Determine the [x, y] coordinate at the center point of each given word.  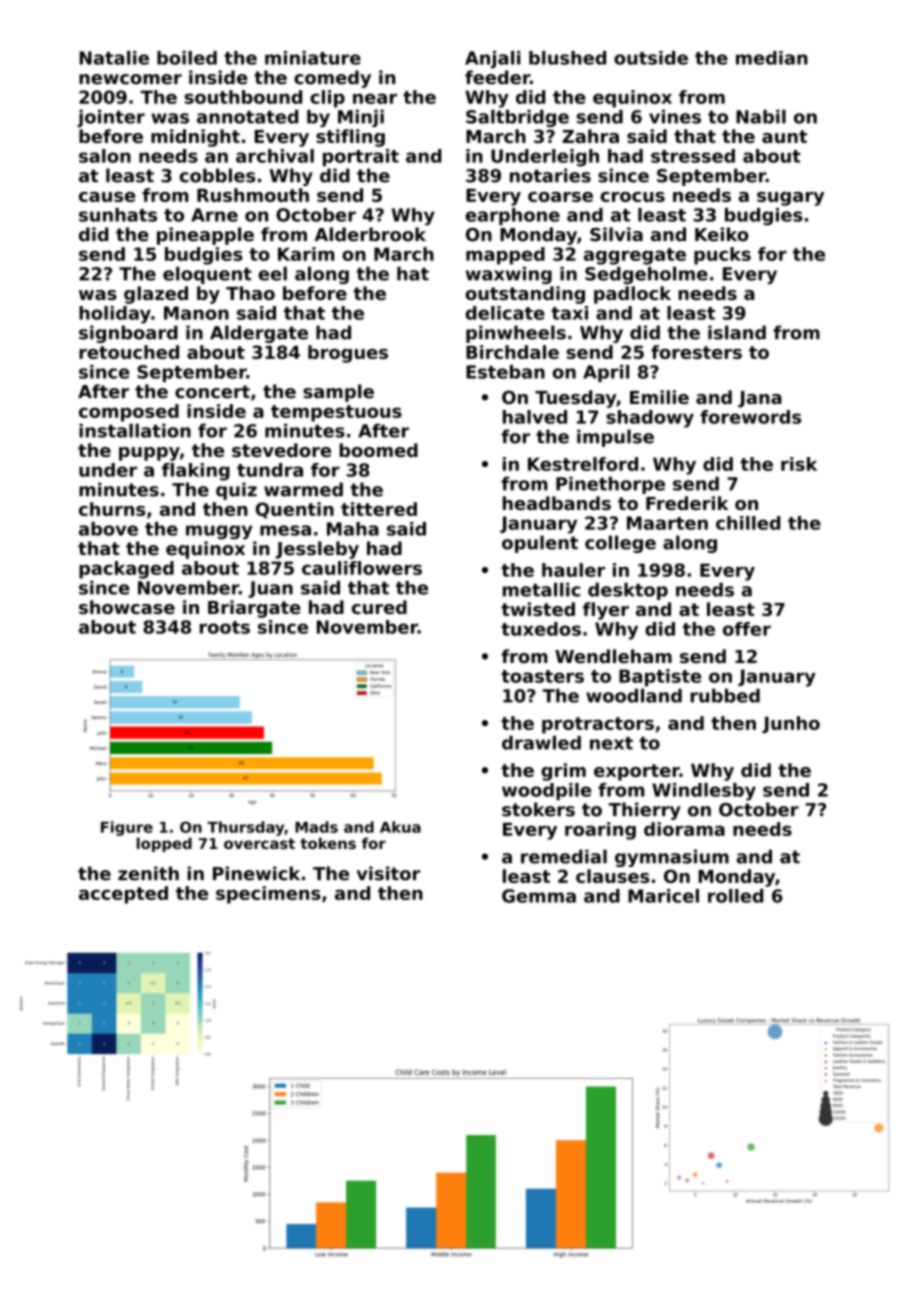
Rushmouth [253, 195]
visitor [388, 873]
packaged [126, 570]
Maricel [663, 896]
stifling [350, 138]
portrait [361, 158]
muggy [219, 532]
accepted [123, 895]
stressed [693, 156]
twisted [538, 609]
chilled [748, 523]
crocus [632, 197]
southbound [243, 97]
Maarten [667, 523]
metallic [541, 590]
